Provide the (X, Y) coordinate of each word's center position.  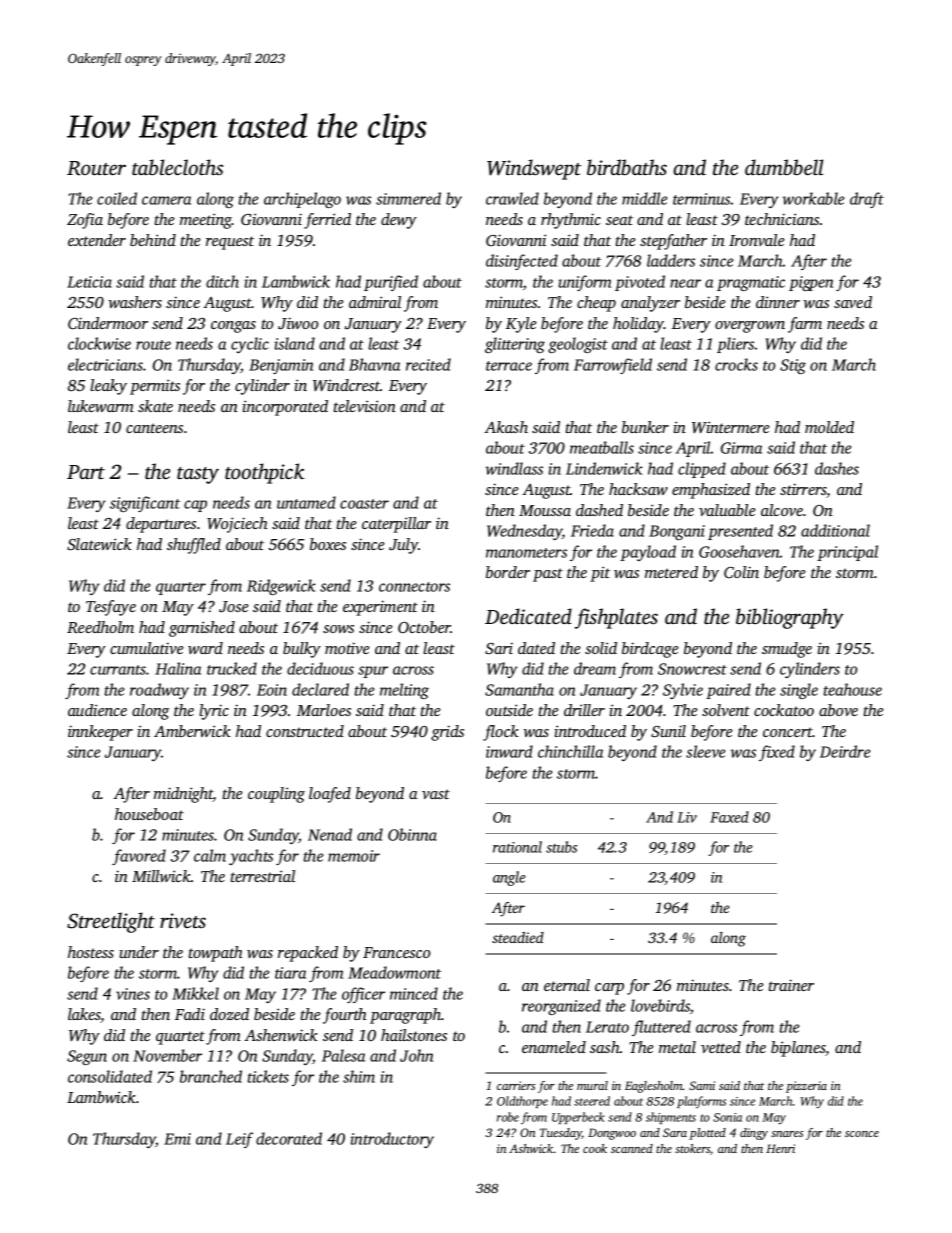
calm (210, 855)
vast (436, 794)
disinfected (522, 262)
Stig (793, 366)
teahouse (853, 689)
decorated (289, 1138)
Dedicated (528, 616)
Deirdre (845, 751)
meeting (206, 221)
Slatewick (99, 544)
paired (728, 691)
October (424, 627)
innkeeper (100, 733)
